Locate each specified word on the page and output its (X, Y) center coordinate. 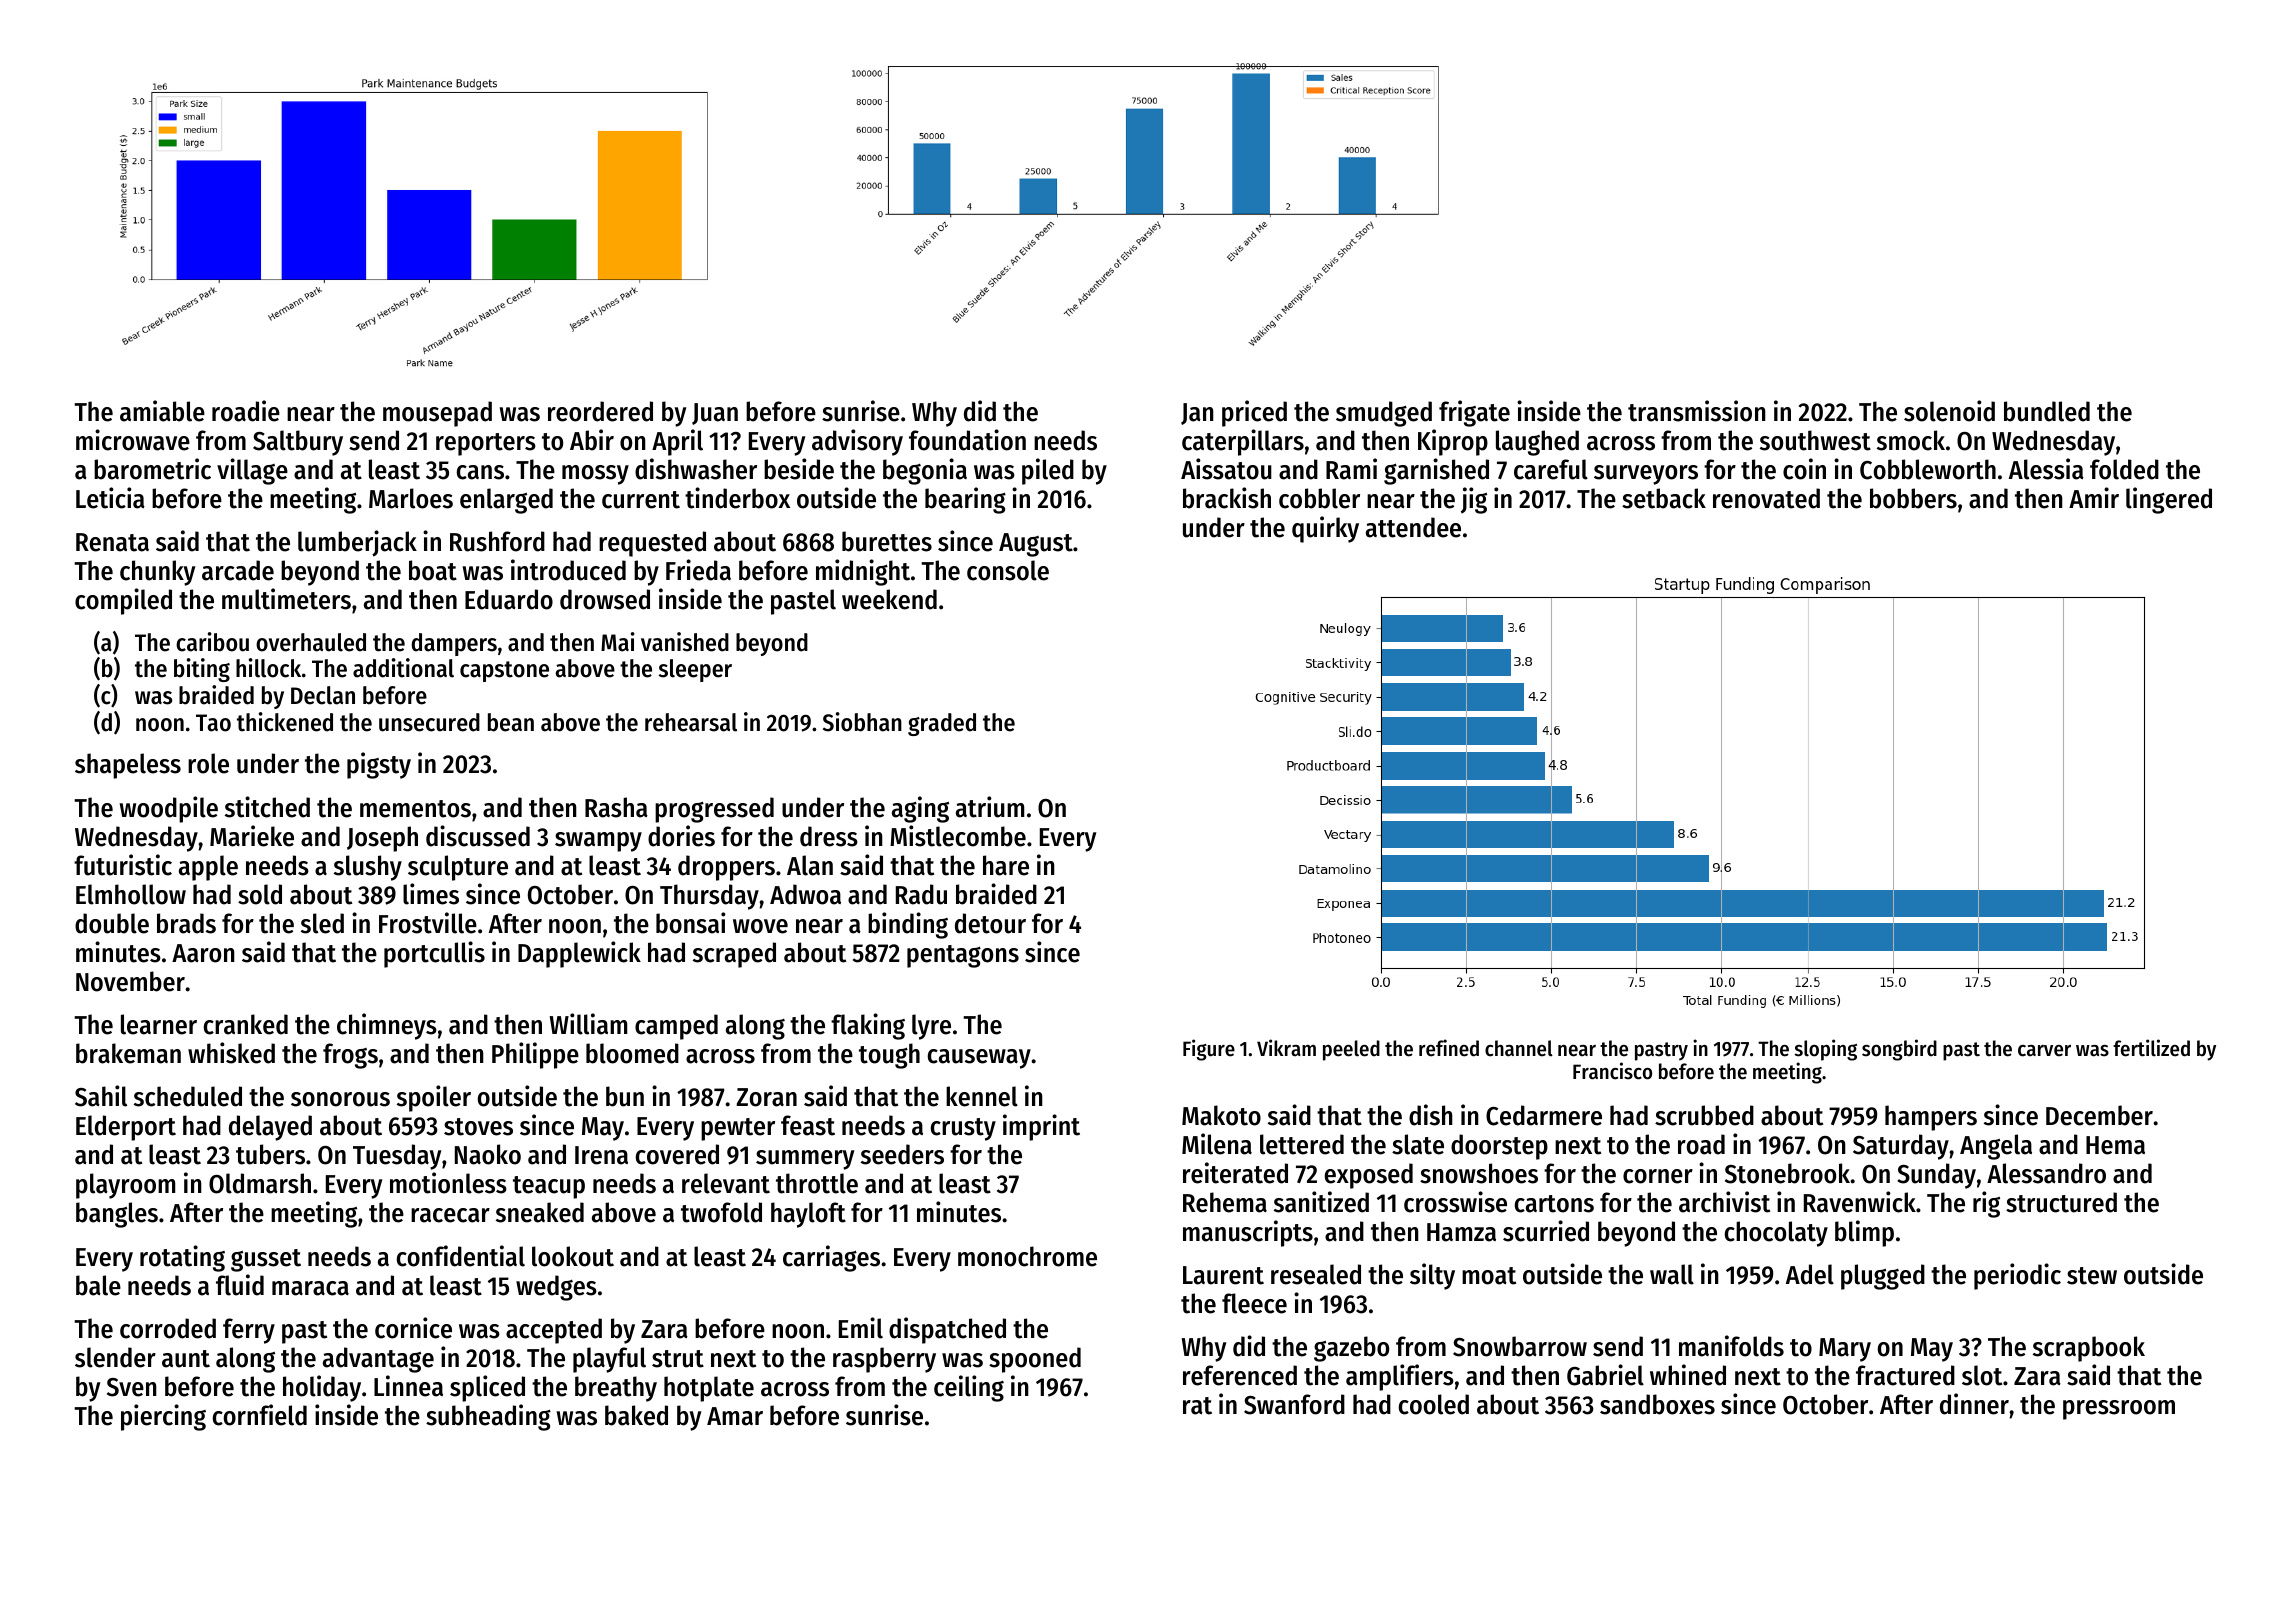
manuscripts (1248, 1233)
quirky (1325, 529)
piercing (163, 1417)
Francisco (1612, 1071)
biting (202, 670)
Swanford (1294, 1404)
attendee (1413, 527)
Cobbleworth (1928, 469)
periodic (2017, 1276)
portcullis (434, 954)
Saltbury (298, 443)
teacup (549, 1187)
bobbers (1913, 498)
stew (2092, 1276)
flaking (868, 1026)
